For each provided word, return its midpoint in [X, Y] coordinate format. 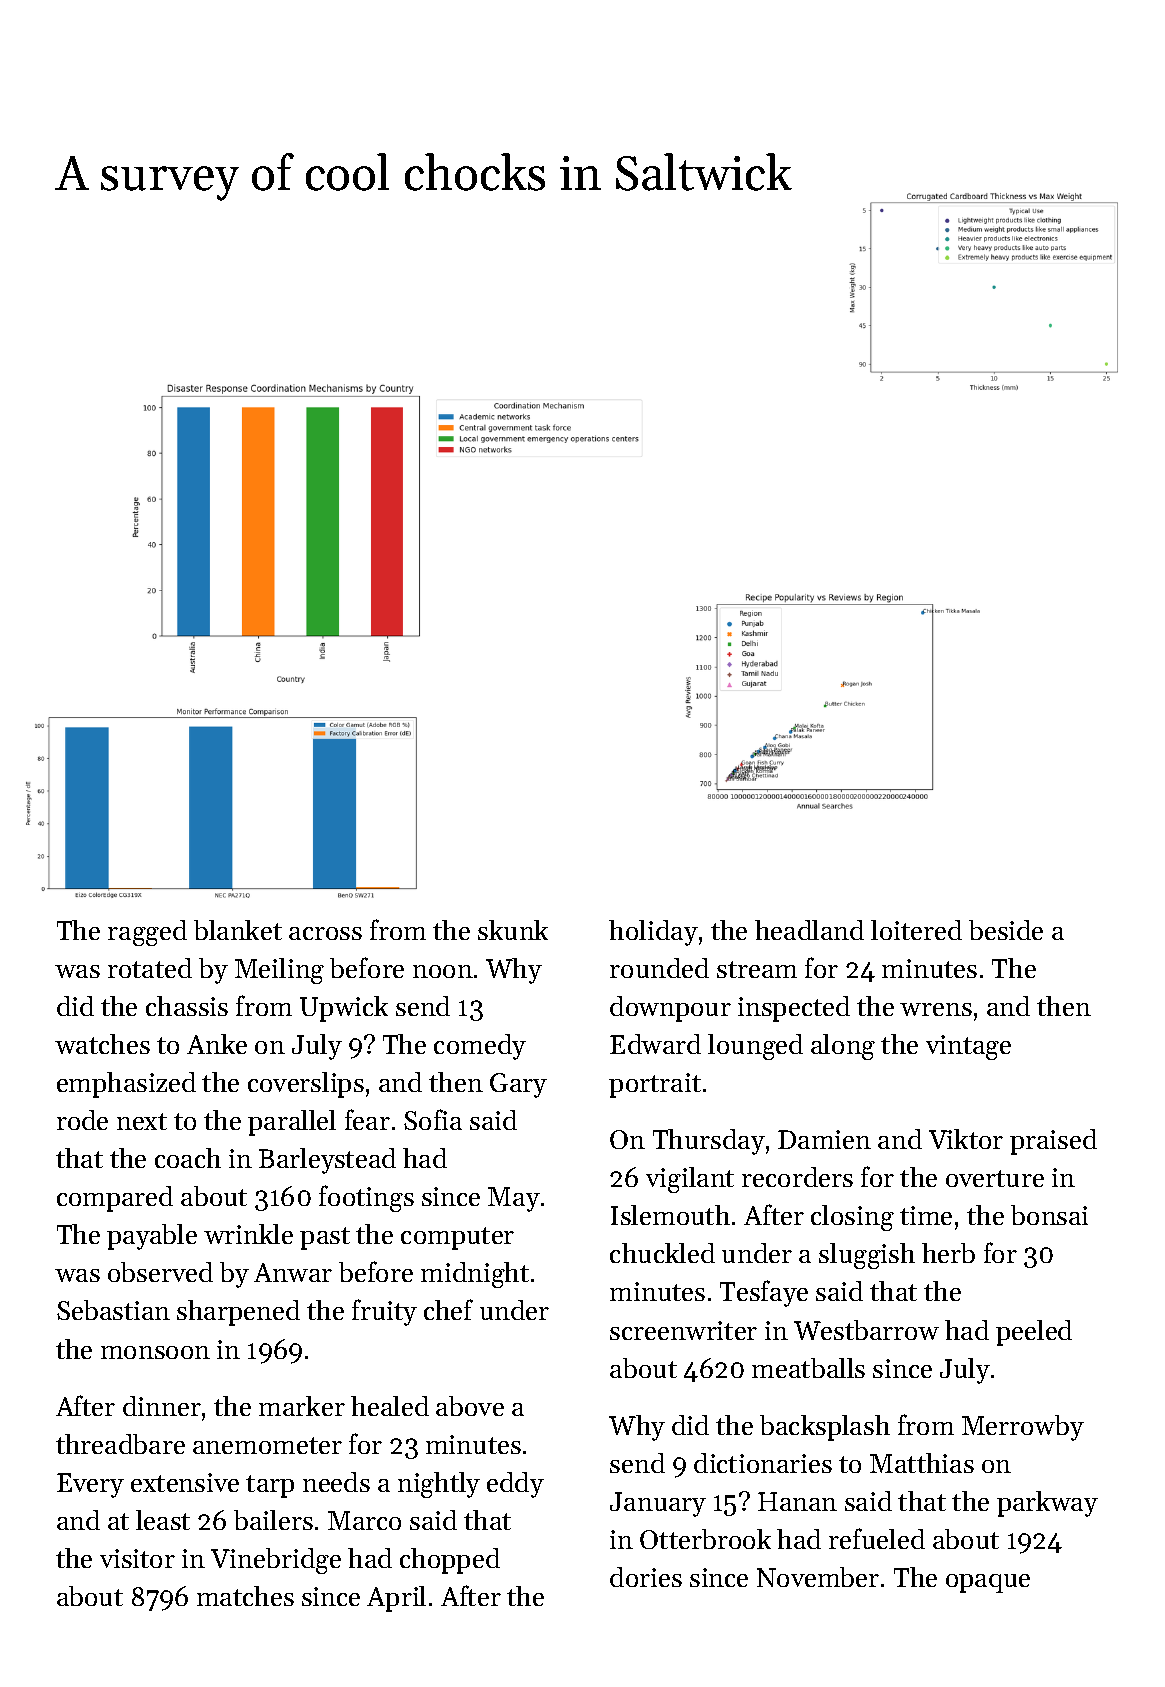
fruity [384, 1312]
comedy [480, 1047]
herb [948, 1253]
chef [448, 1309]
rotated [150, 968]
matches [245, 1596]
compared [115, 1199]
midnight [475, 1275]
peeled [1034, 1333]
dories [646, 1577]
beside [1006, 930]
